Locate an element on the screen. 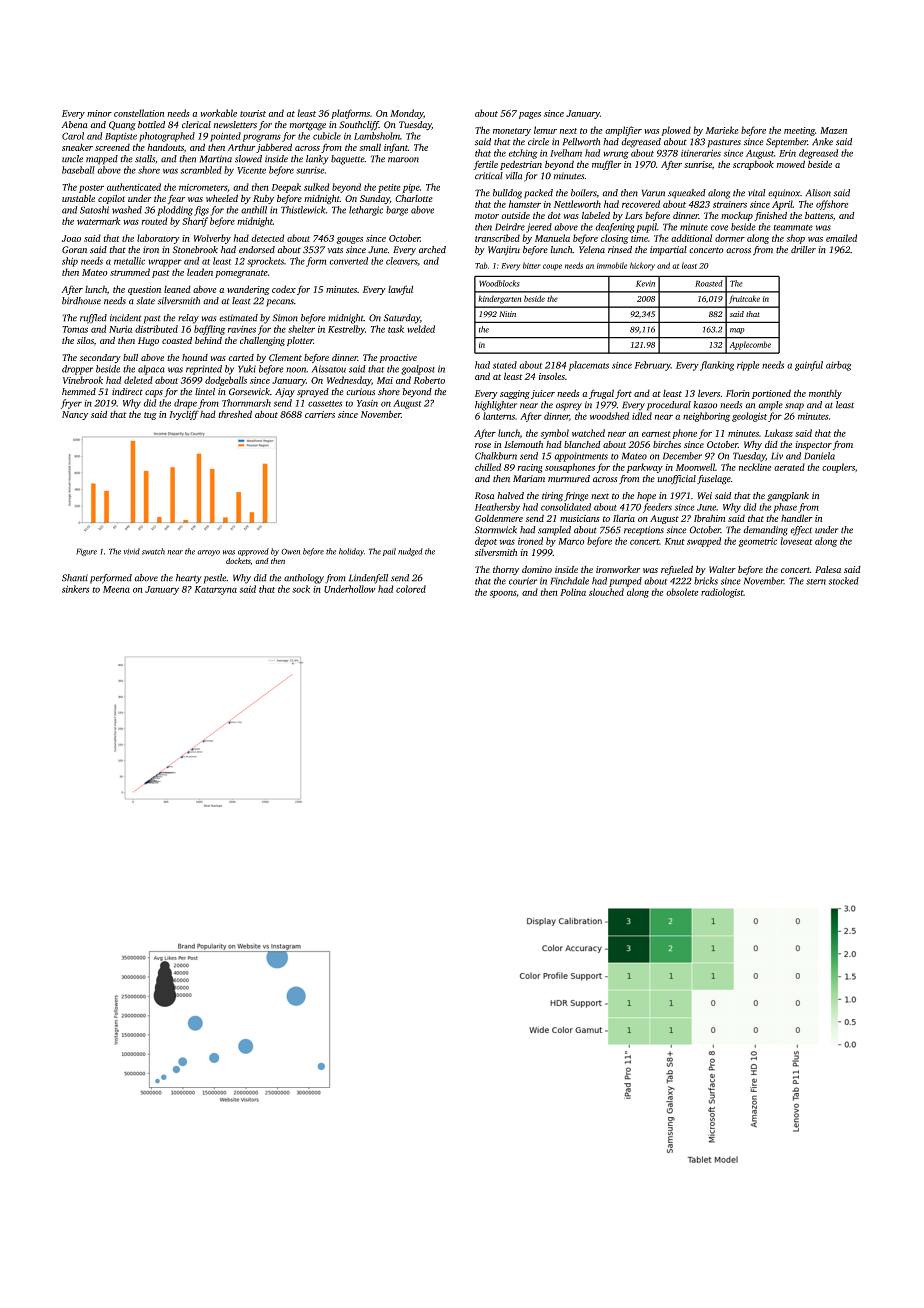 Image resolution: width=924 pixels, height=1308 pixels. fryer is located at coordinates (71, 404).
